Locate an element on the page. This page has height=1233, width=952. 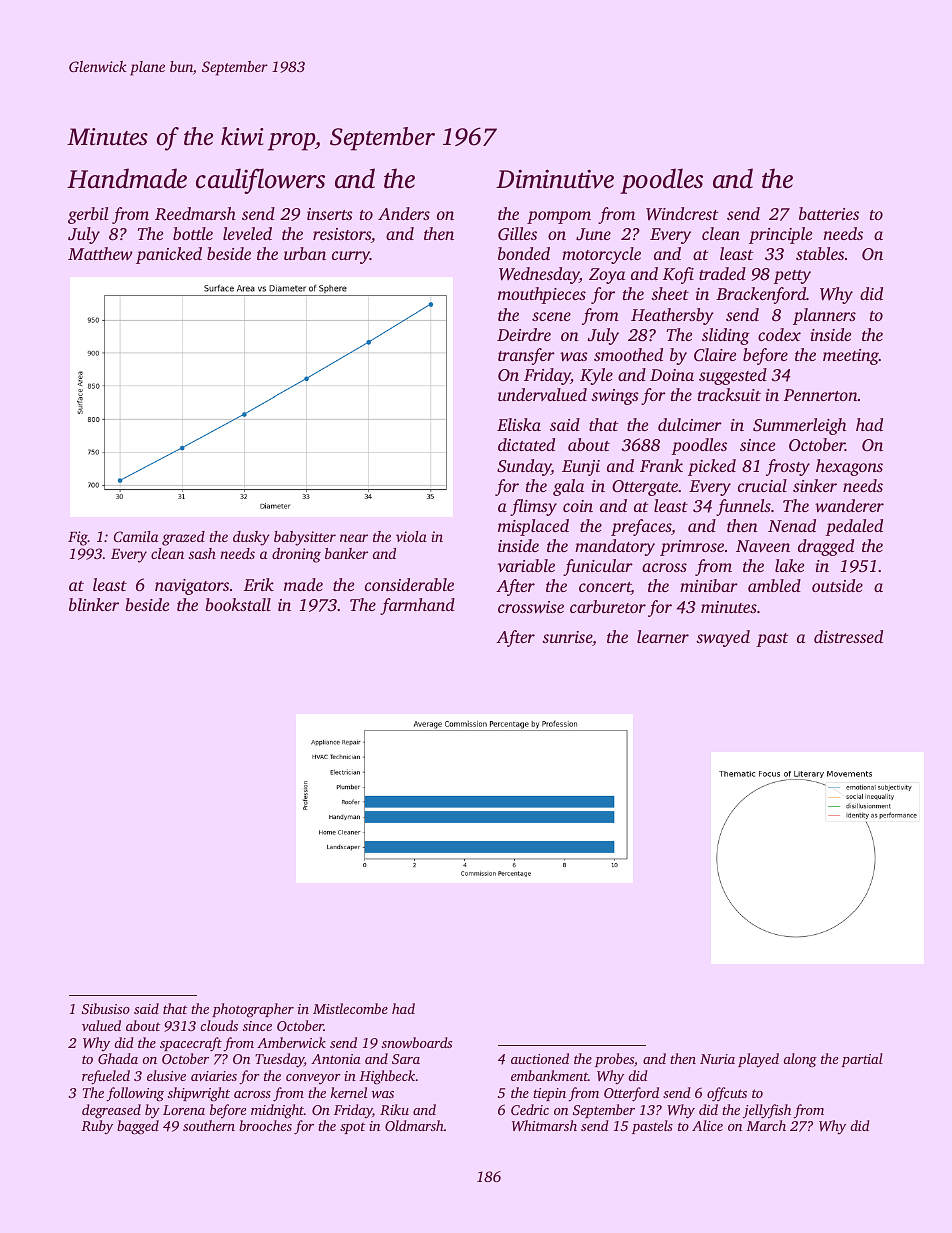
Whitmarsh is located at coordinates (544, 1125).
